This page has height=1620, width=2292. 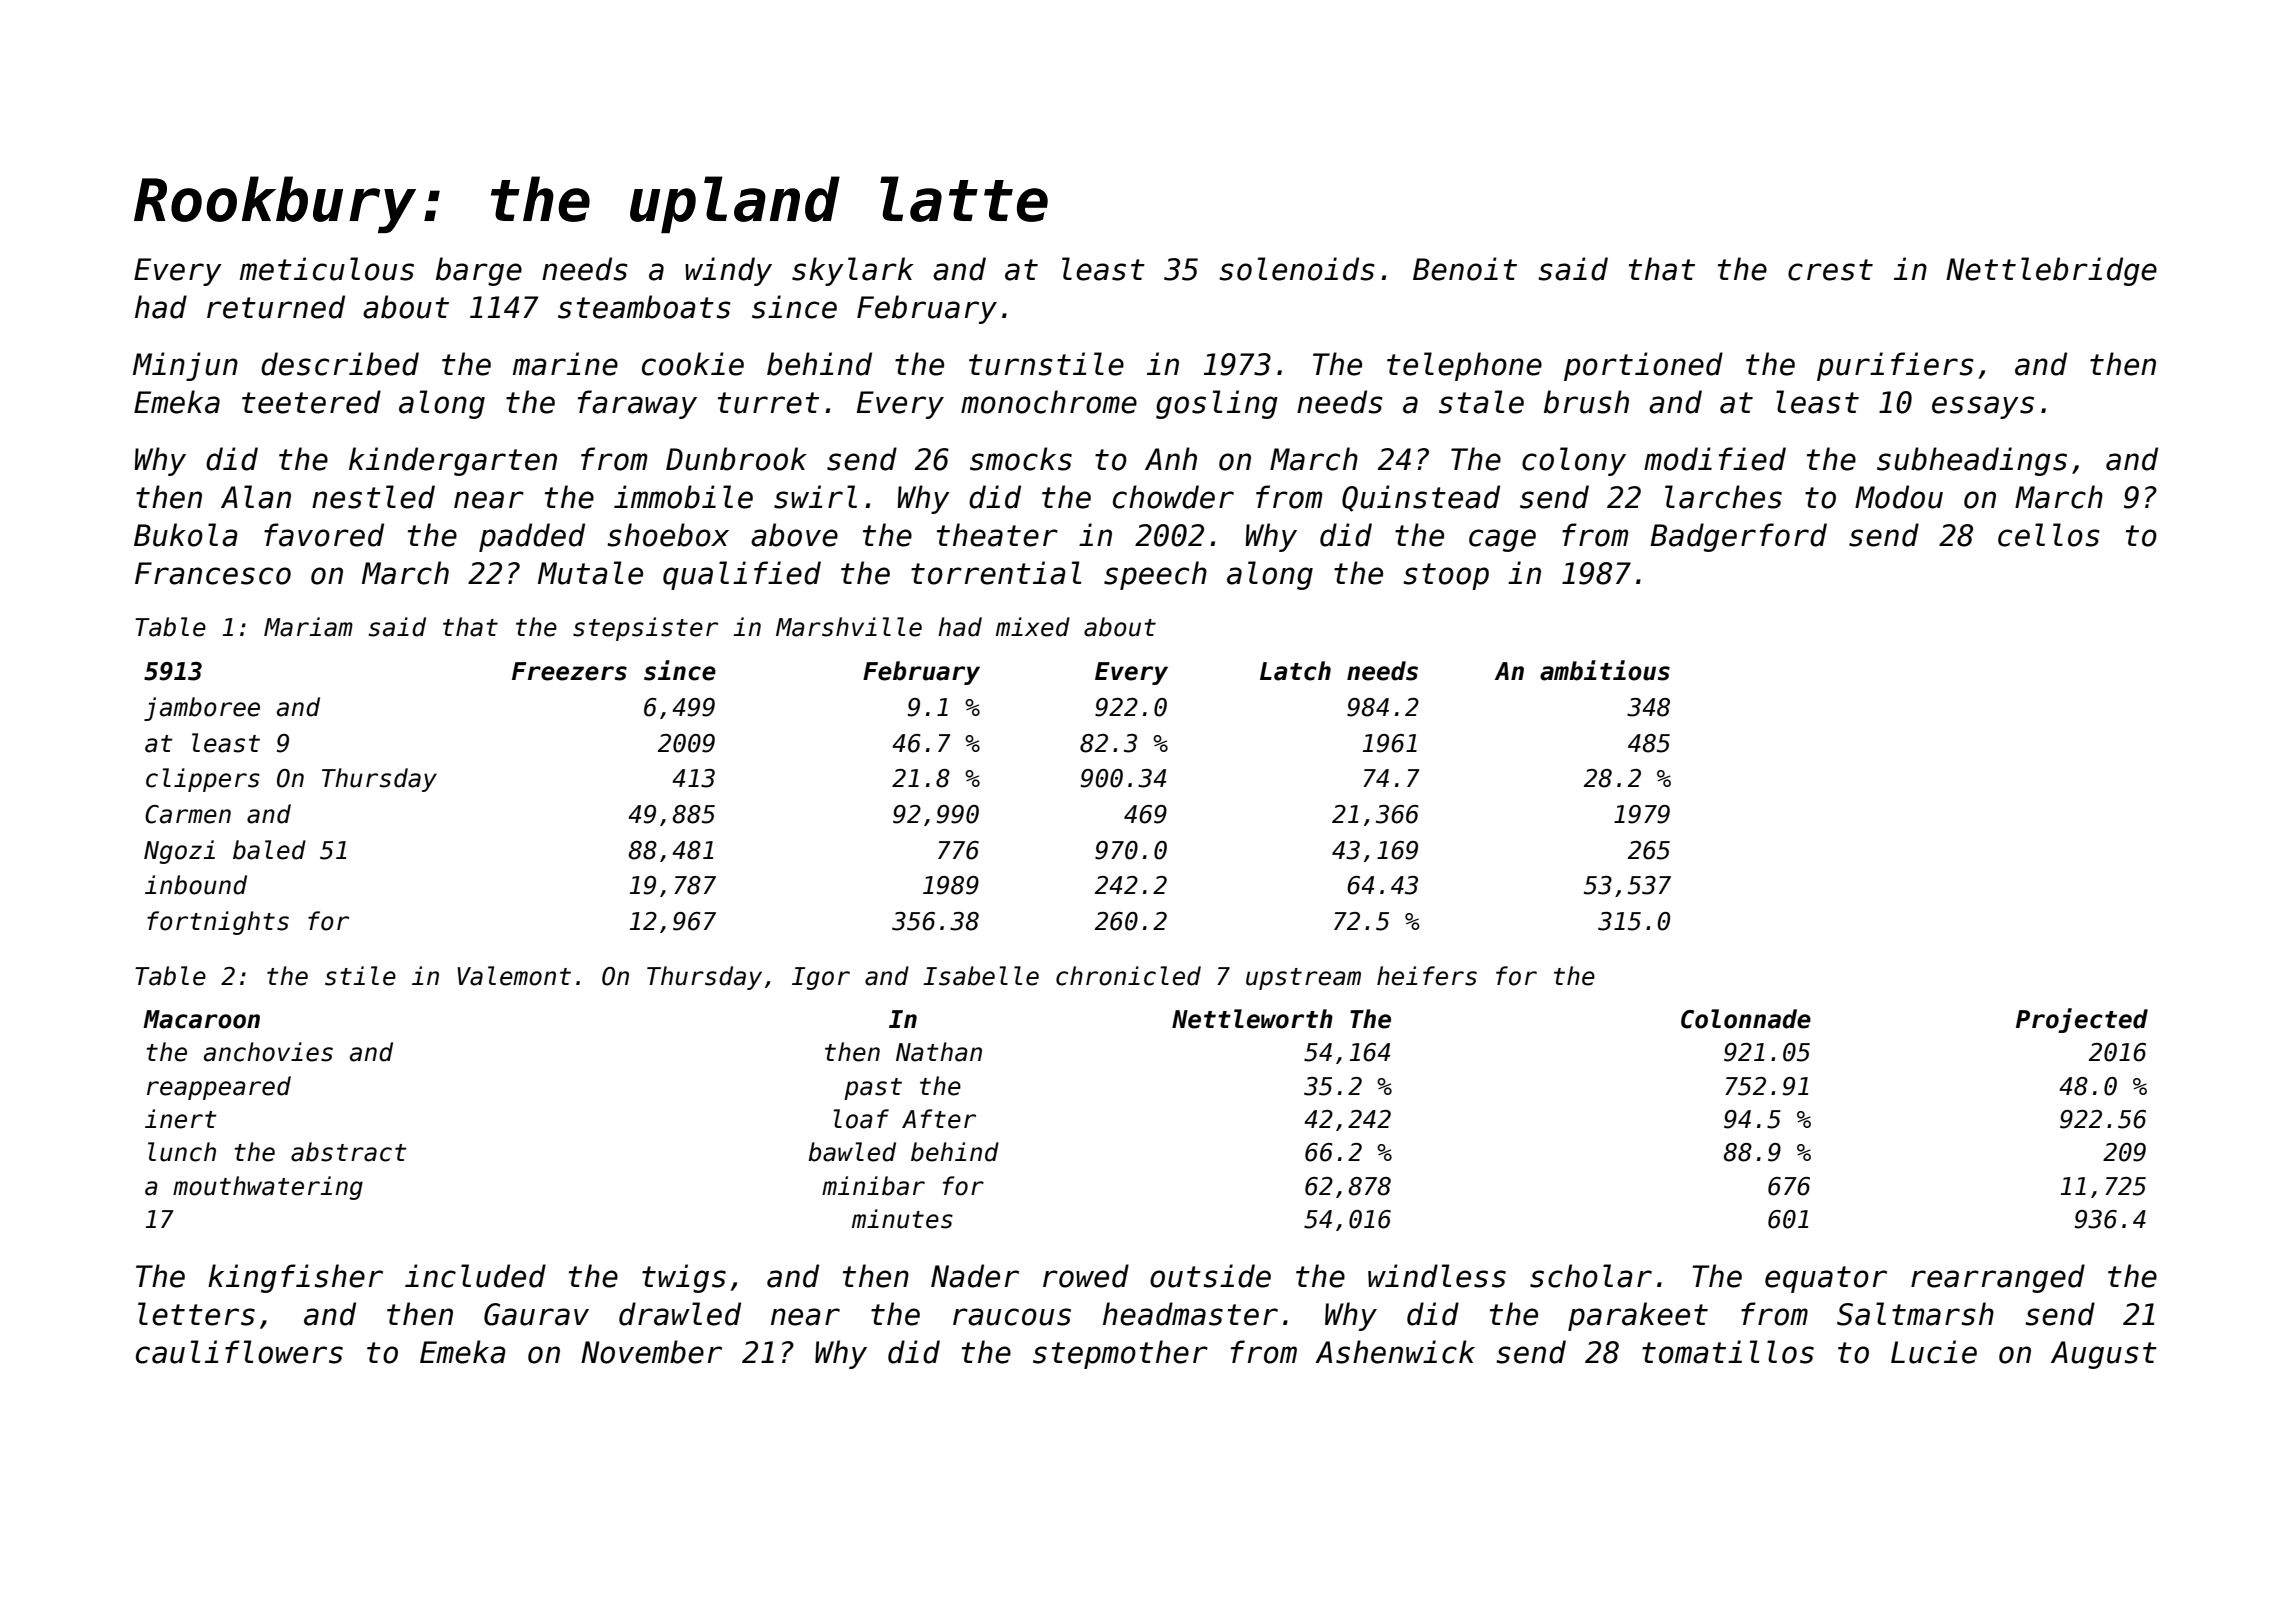 What do you see at coordinates (1465, 269) in the page?
I see `Benoit` at bounding box center [1465, 269].
